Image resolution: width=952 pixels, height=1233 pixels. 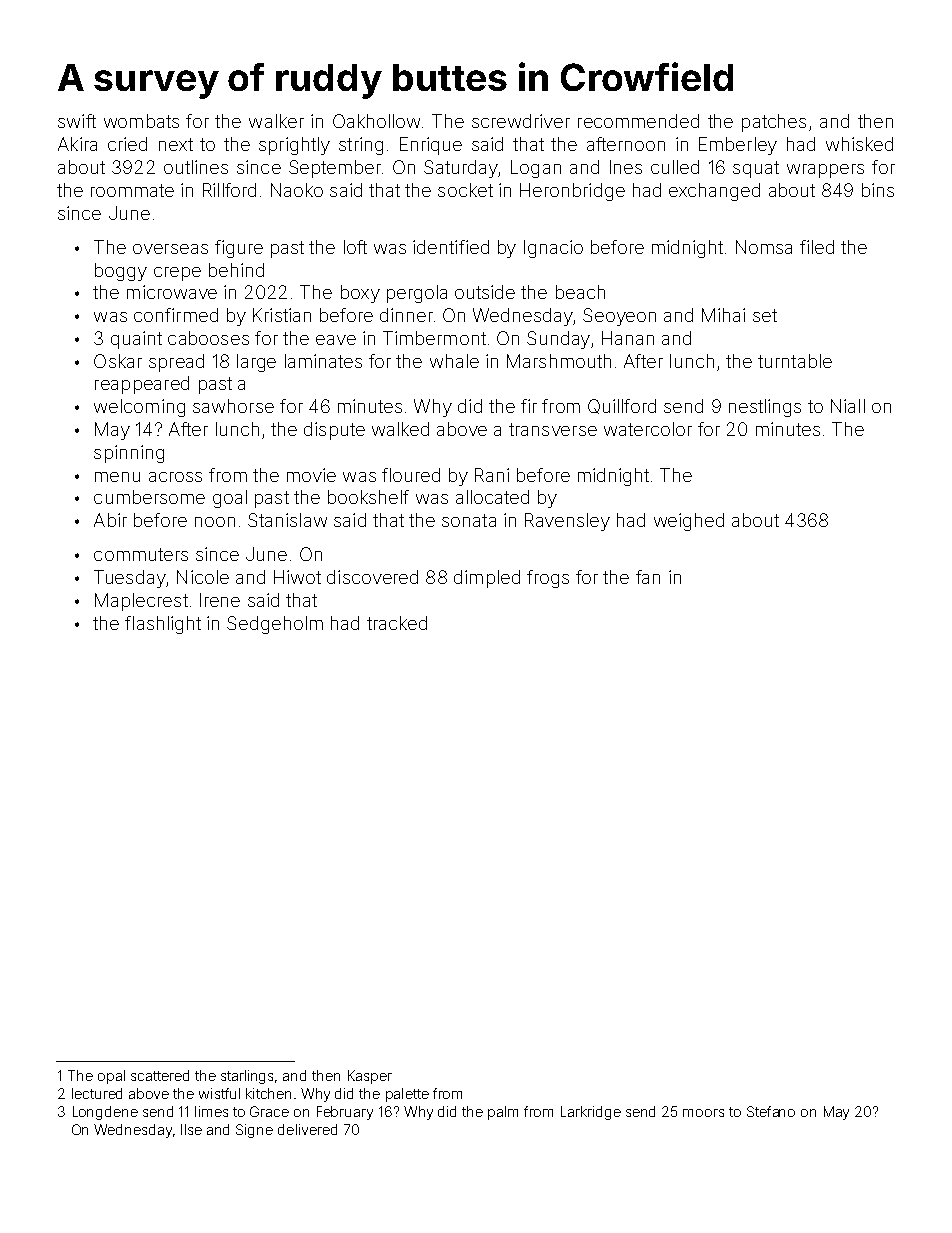 I want to click on palm, so click(x=503, y=1113).
